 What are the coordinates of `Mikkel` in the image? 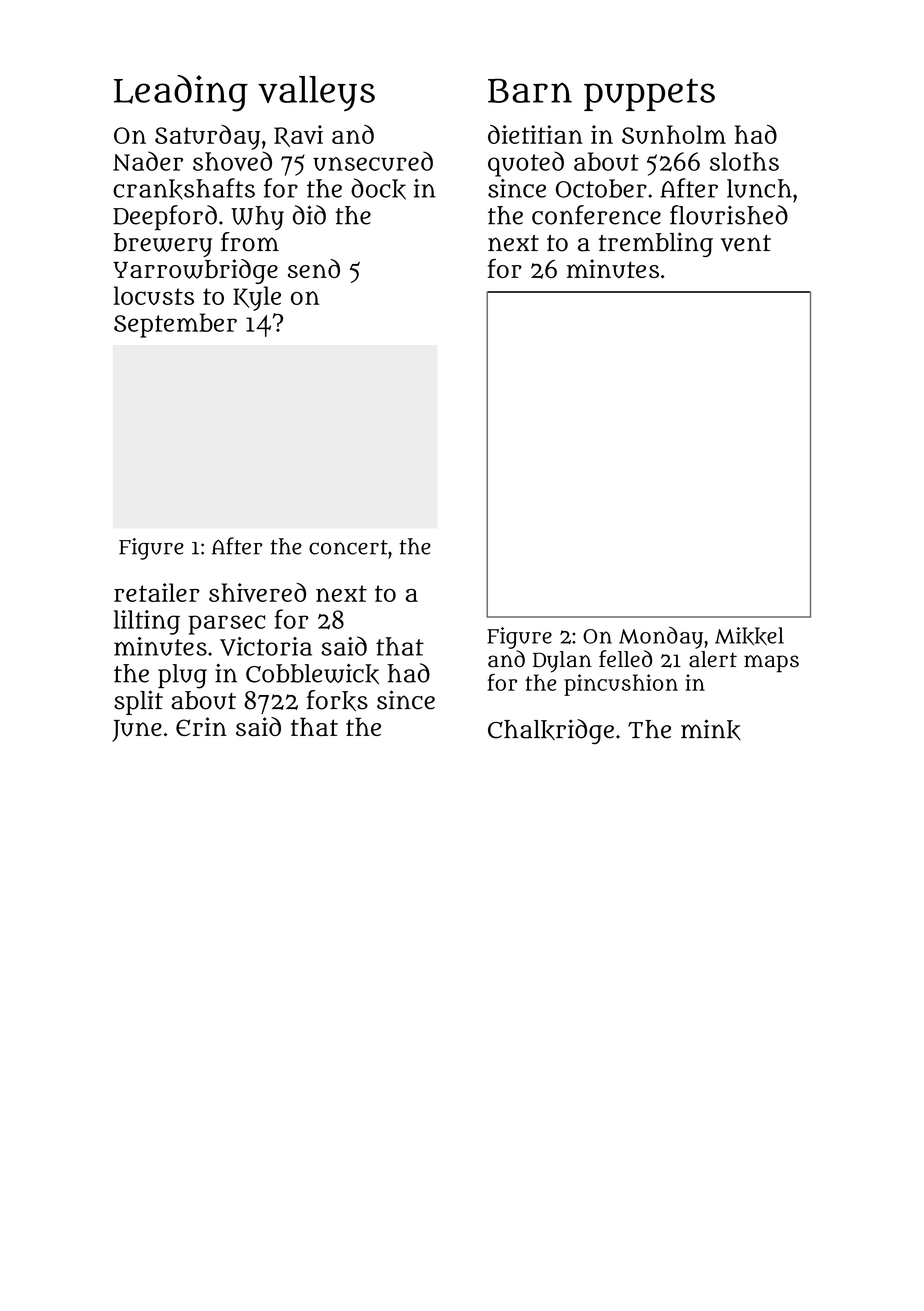 It's located at (749, 636).
